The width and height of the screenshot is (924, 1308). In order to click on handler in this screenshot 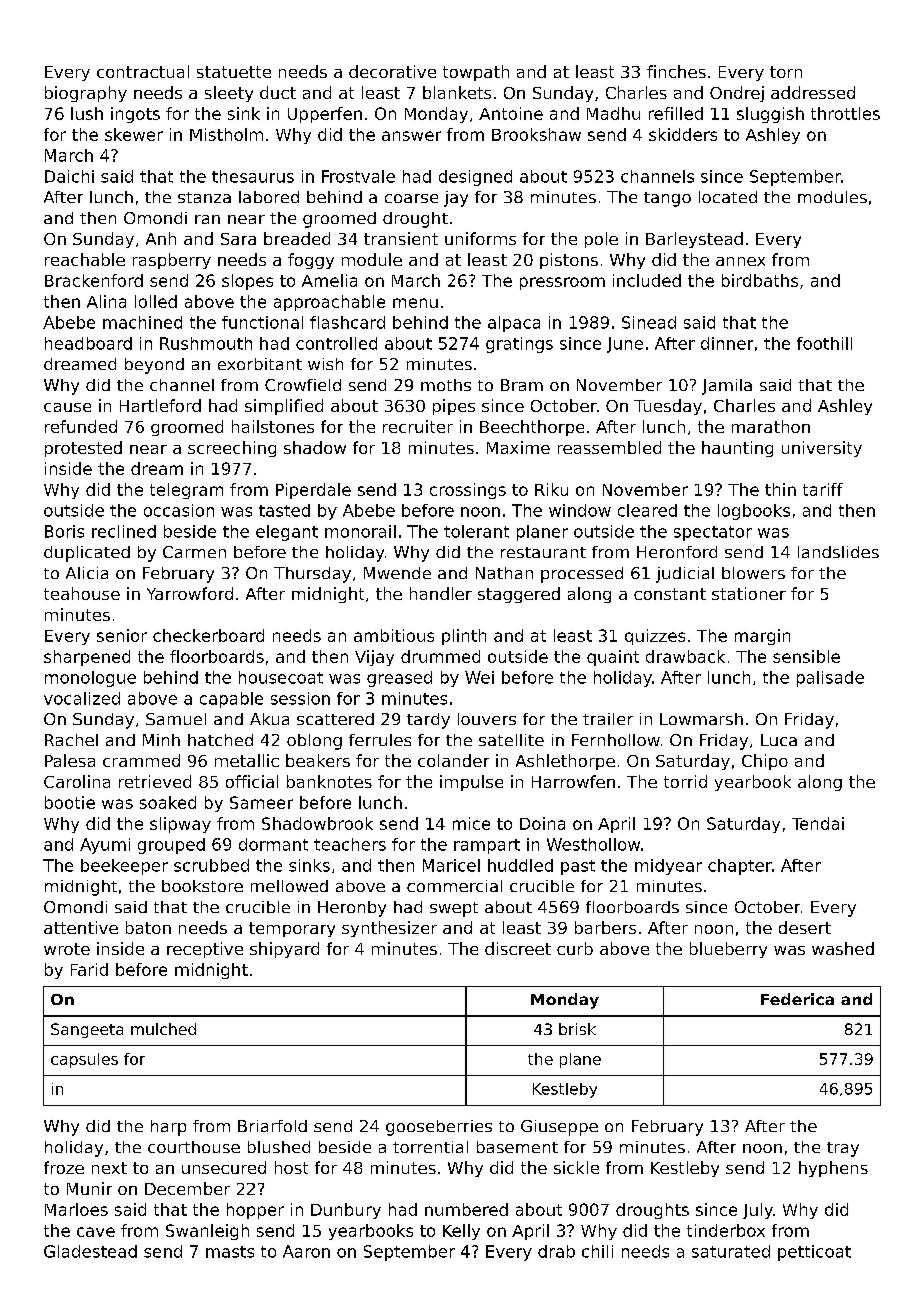, I will do `click(441, 593)`.
